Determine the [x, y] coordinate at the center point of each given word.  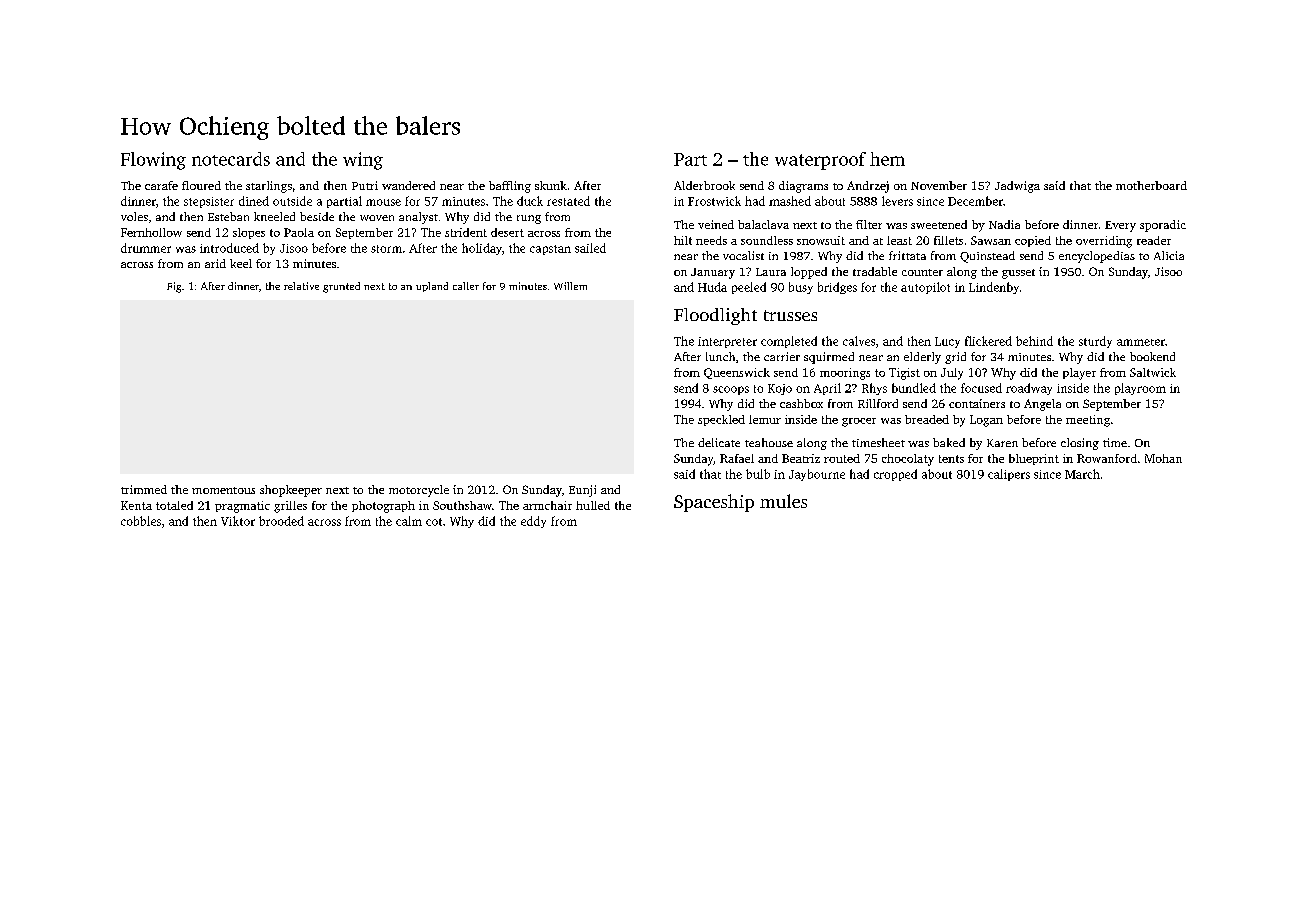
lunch [720, 356]
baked [949, 442]
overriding [1104, 242]
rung [529, 219]
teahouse [769, 442]
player [1079, 374]
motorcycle [419, 491]
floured [201, 185]
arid [215, 263]
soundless [767, 240]
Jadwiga [1017, 187]
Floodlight [715, 316]
